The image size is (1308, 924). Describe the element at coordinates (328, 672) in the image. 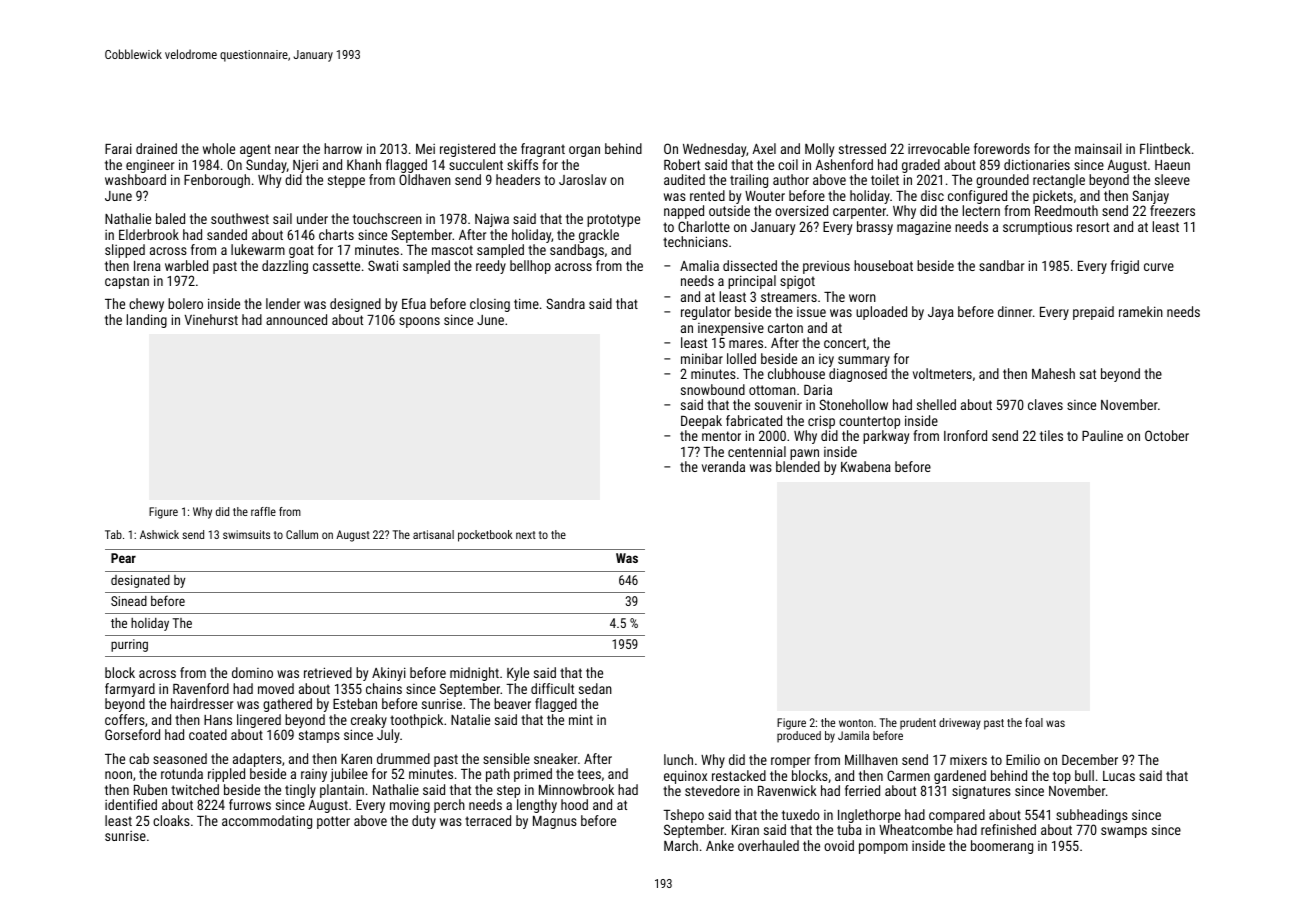

I see `retrieved` at that location.
